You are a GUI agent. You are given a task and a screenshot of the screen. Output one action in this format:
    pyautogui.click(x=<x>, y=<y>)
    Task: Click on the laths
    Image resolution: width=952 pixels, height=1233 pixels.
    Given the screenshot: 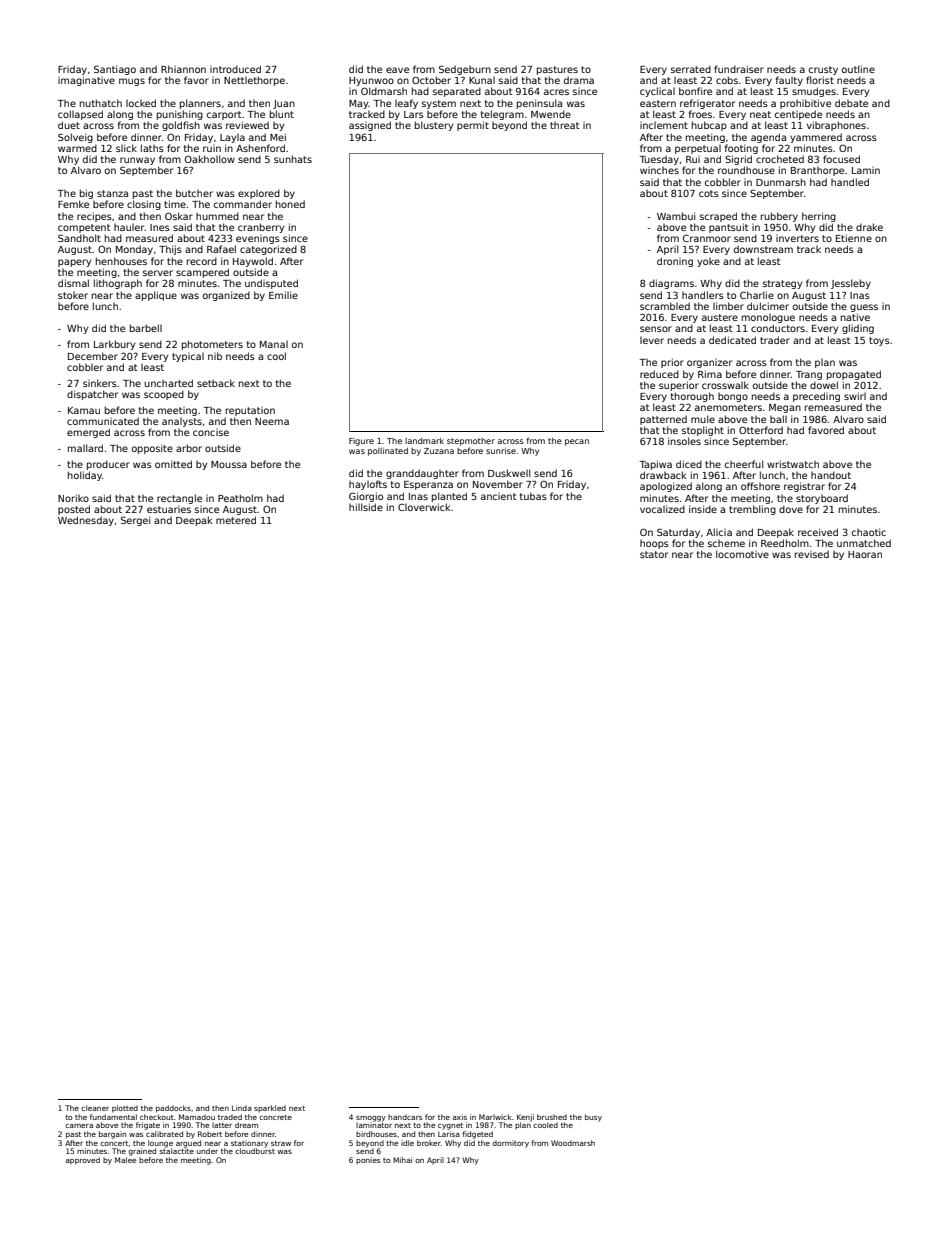 What is the action you would take?
    pyautogui.click(x=152, y=148)
